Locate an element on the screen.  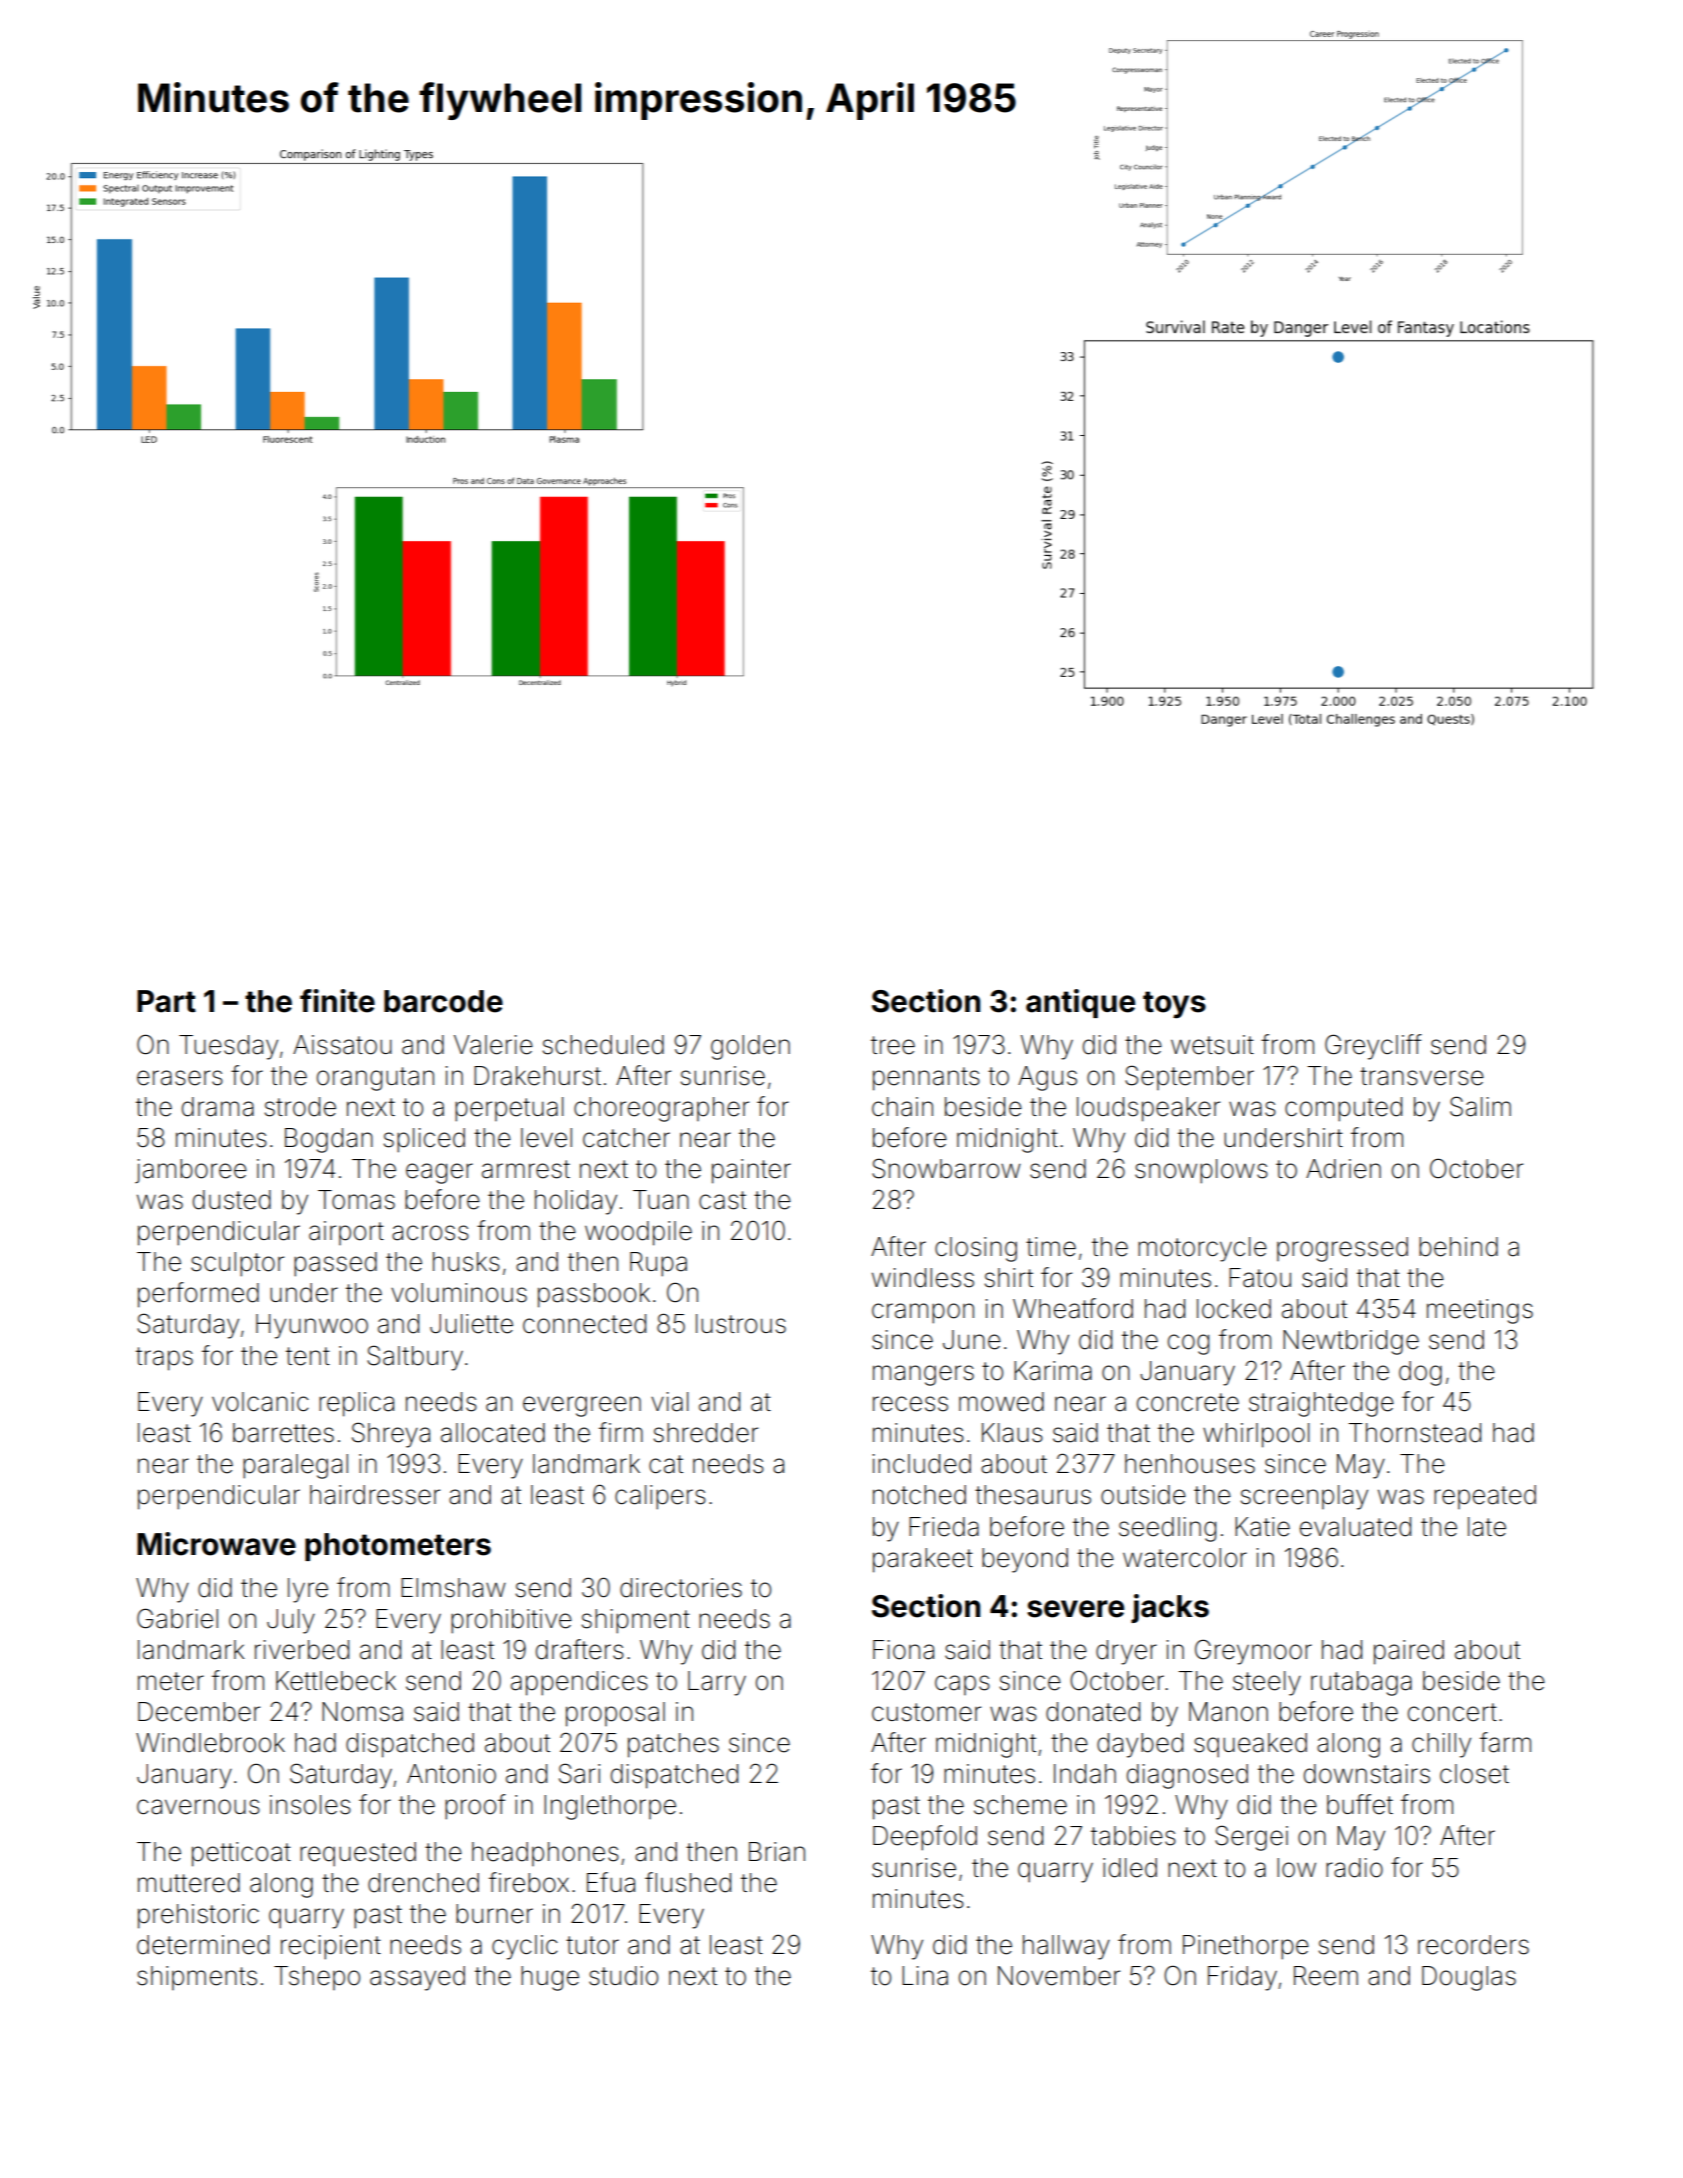
dog is located at coordinates (1420, 1373).
